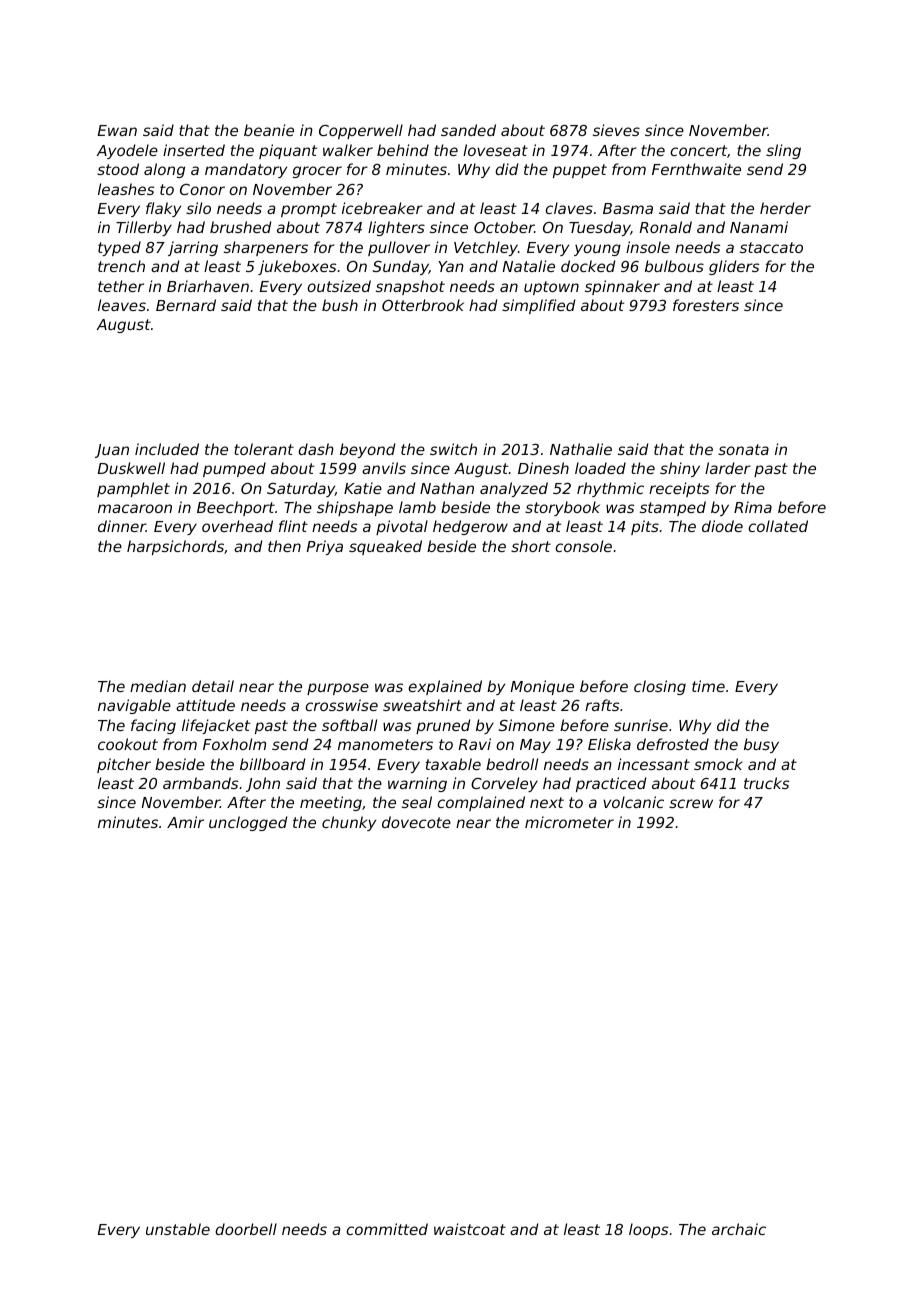 The height and width of the document is (1308, 924). Describe the element at coordinates (743, 449) in the document. I see `sonata` at that location.
